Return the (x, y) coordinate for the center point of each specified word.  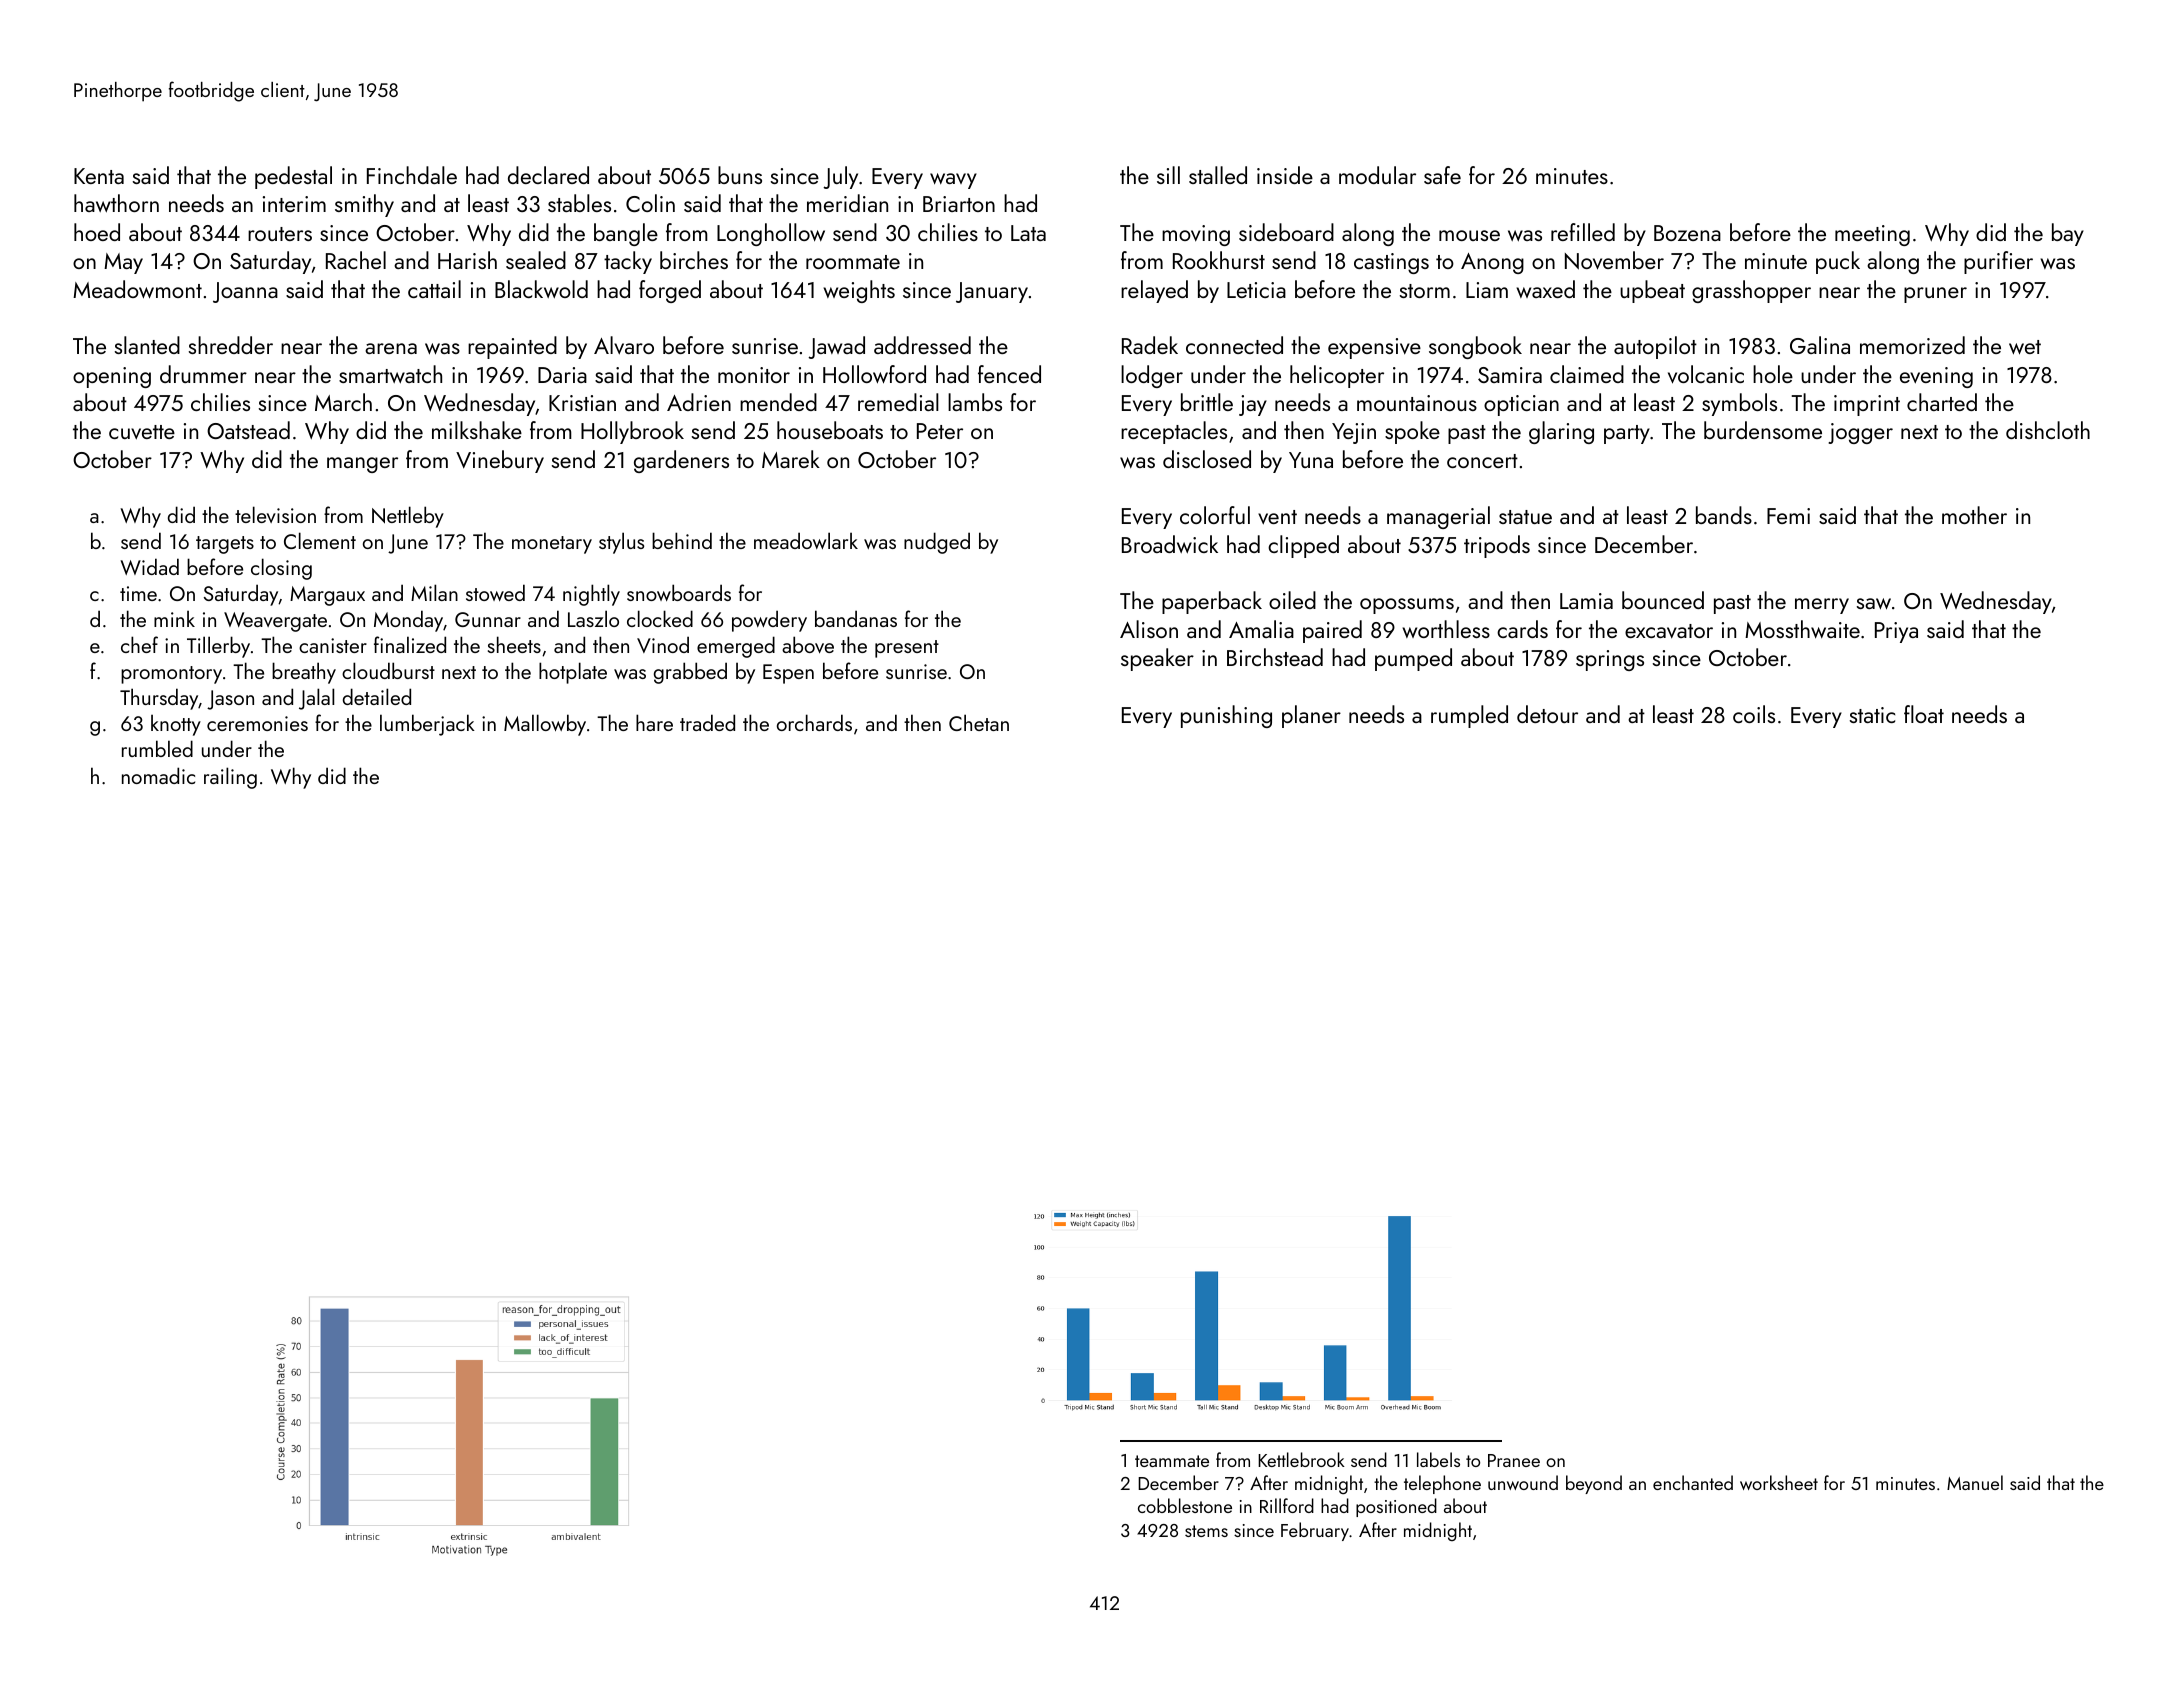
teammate (1172, 1461)
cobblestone (1185, 1505)
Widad (149, 566)
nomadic (158, 775)
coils (1754, 714)
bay (2068, 234)
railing (230, 778)
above (808, 644)
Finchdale (412, 175)
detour (1547, 714)
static (1872, 715)
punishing (1226, 716)
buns (740, 175)
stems (1206, 1531)
